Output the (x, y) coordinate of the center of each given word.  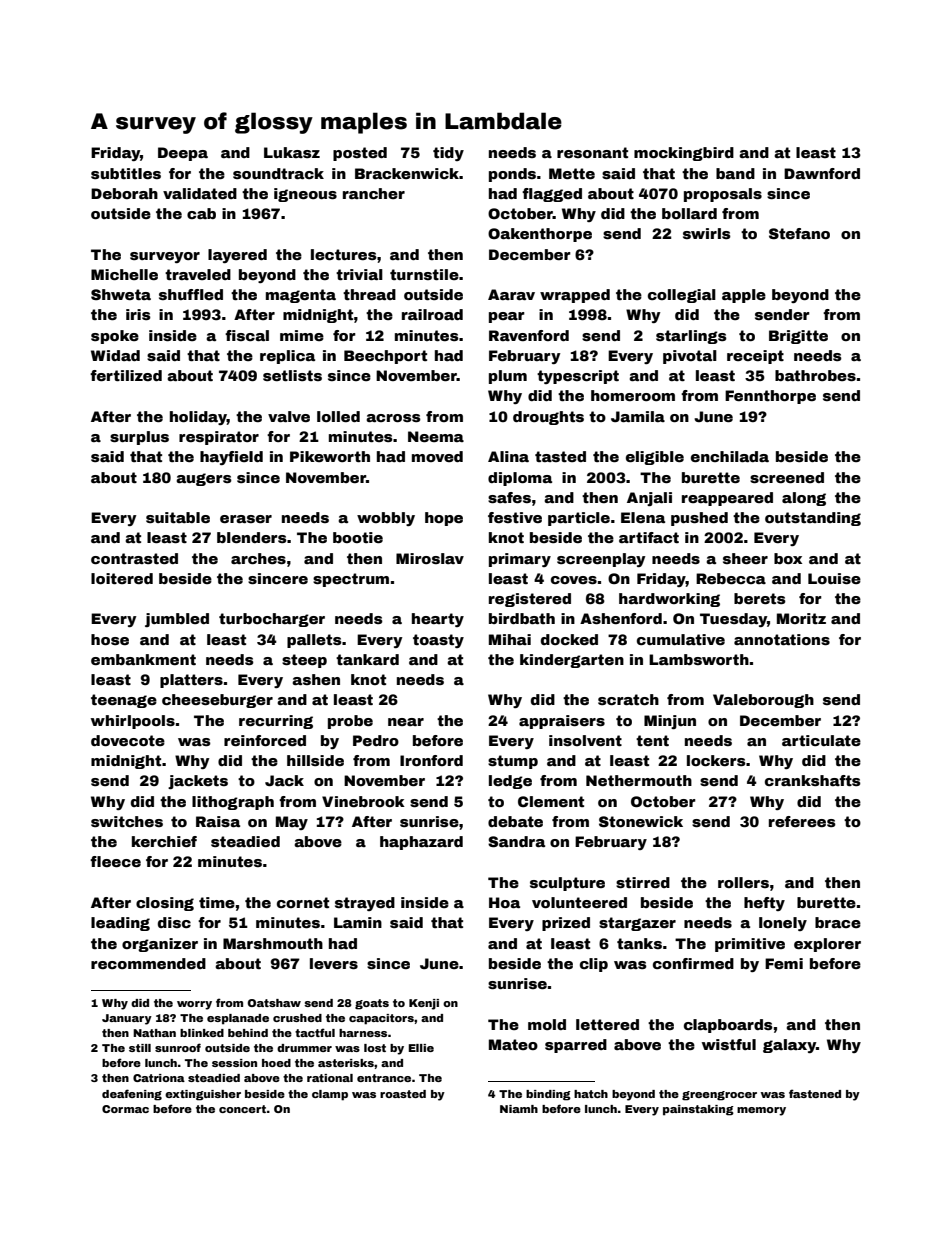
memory (761, 1111)
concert (242, 1109)
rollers (743, 882)
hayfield (231, 458)
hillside (315, 760)
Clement (551, 801)
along (804, 499)
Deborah (124, 193)
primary (520, 560)
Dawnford (822, 173)
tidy (448, 154)
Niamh (519, 1109)
